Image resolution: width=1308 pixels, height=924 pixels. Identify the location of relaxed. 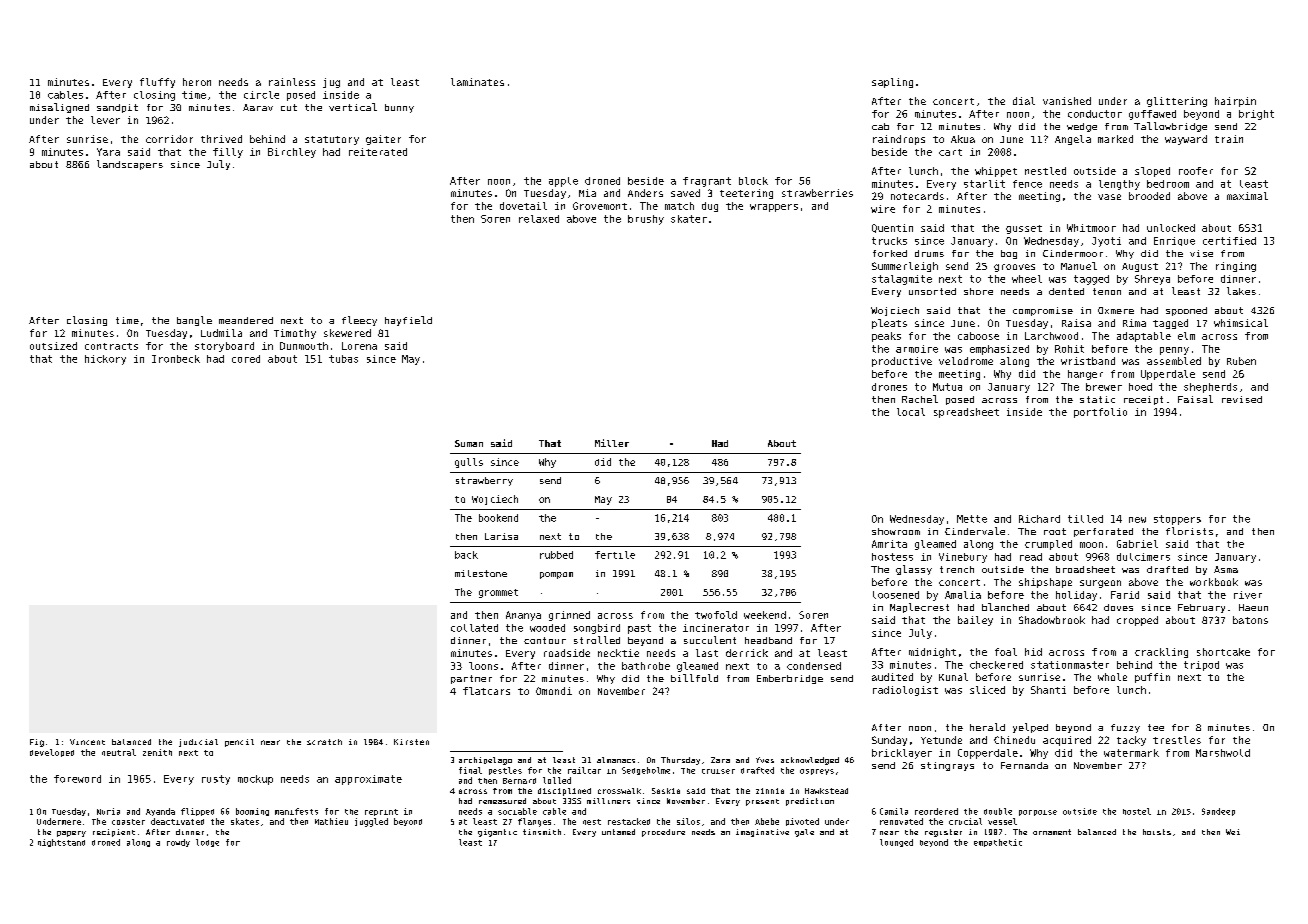
(539, 219).
